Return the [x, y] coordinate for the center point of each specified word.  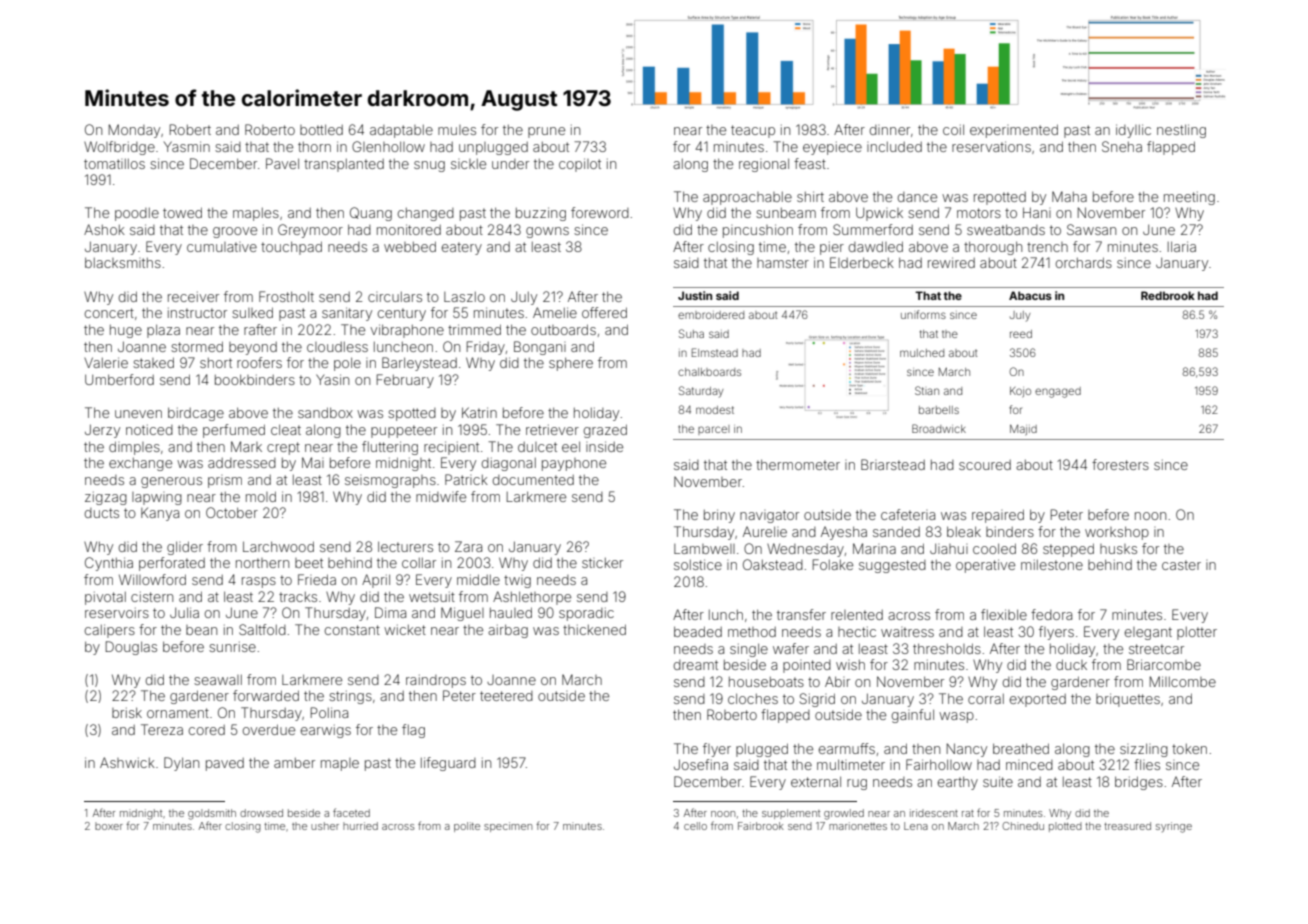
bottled [321, 129]
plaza [163, 331]
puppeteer [404, 431]
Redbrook [1168, 295]
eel [571, 446]
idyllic [1133, 131]
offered [604, 312]
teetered [506, 696]
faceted [351, 812]
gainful [913, 716]
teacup [753, 131]
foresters [1120, 464]
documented [533, 480]
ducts [102, 513]
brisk [127, 712]
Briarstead [893, 464]
